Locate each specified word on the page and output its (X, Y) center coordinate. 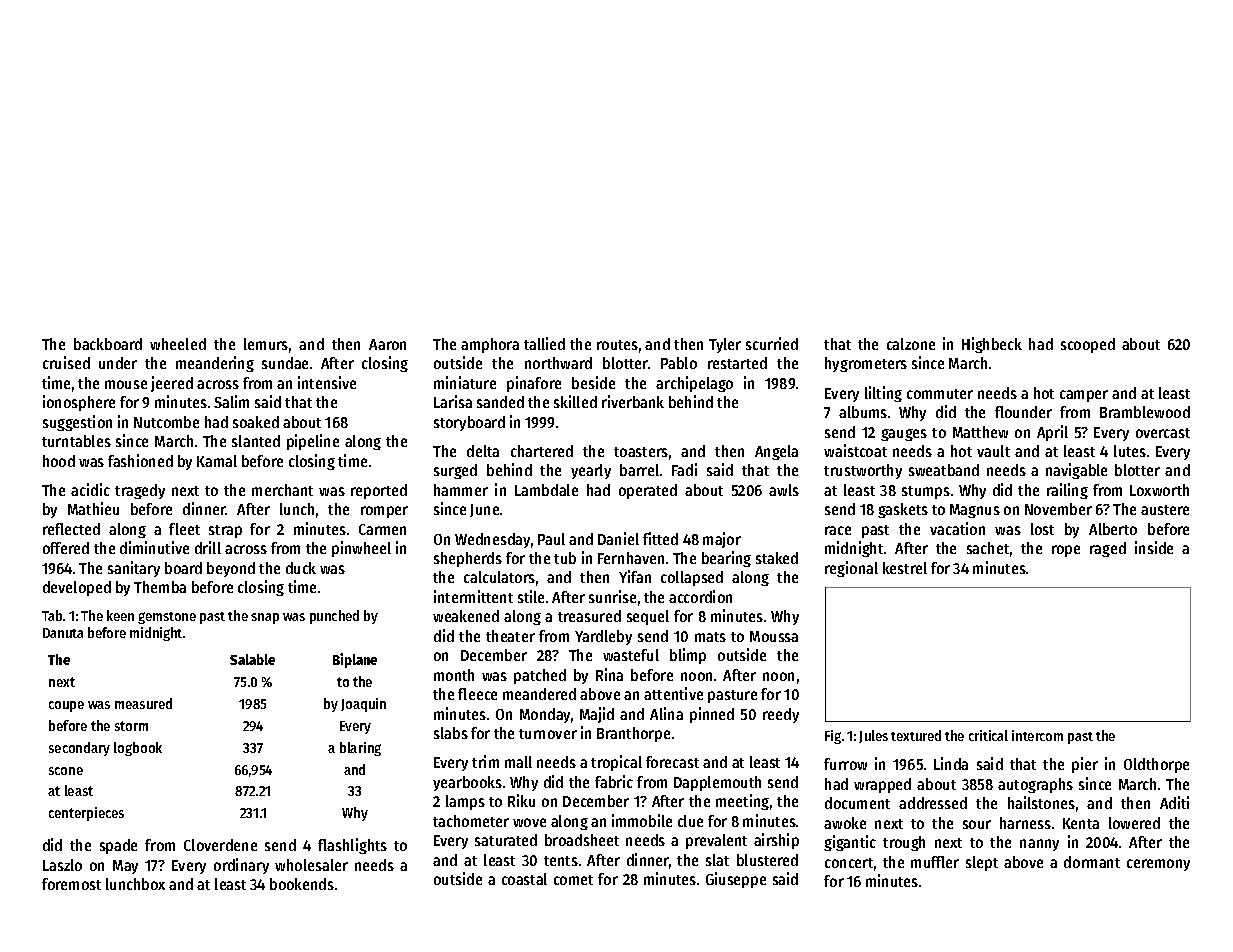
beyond (231, 569)
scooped (1088, 345)
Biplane (355, 660)
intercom (1037, 735)
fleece (477, 694)
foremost (71, 884)
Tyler (725, 345)
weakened (466, 616)
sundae (285, 363)
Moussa (774, 636)
